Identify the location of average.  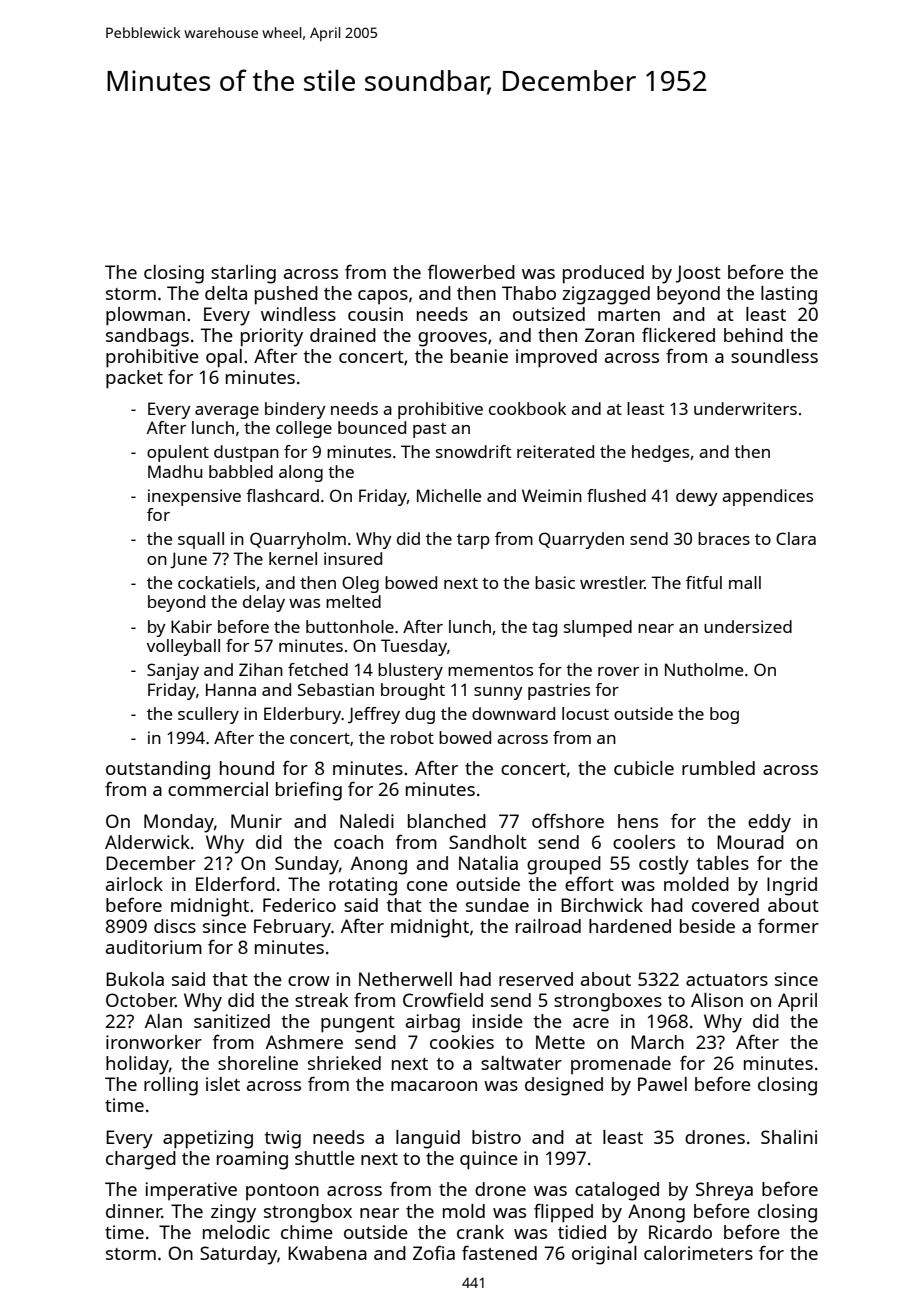
(227, 412).
